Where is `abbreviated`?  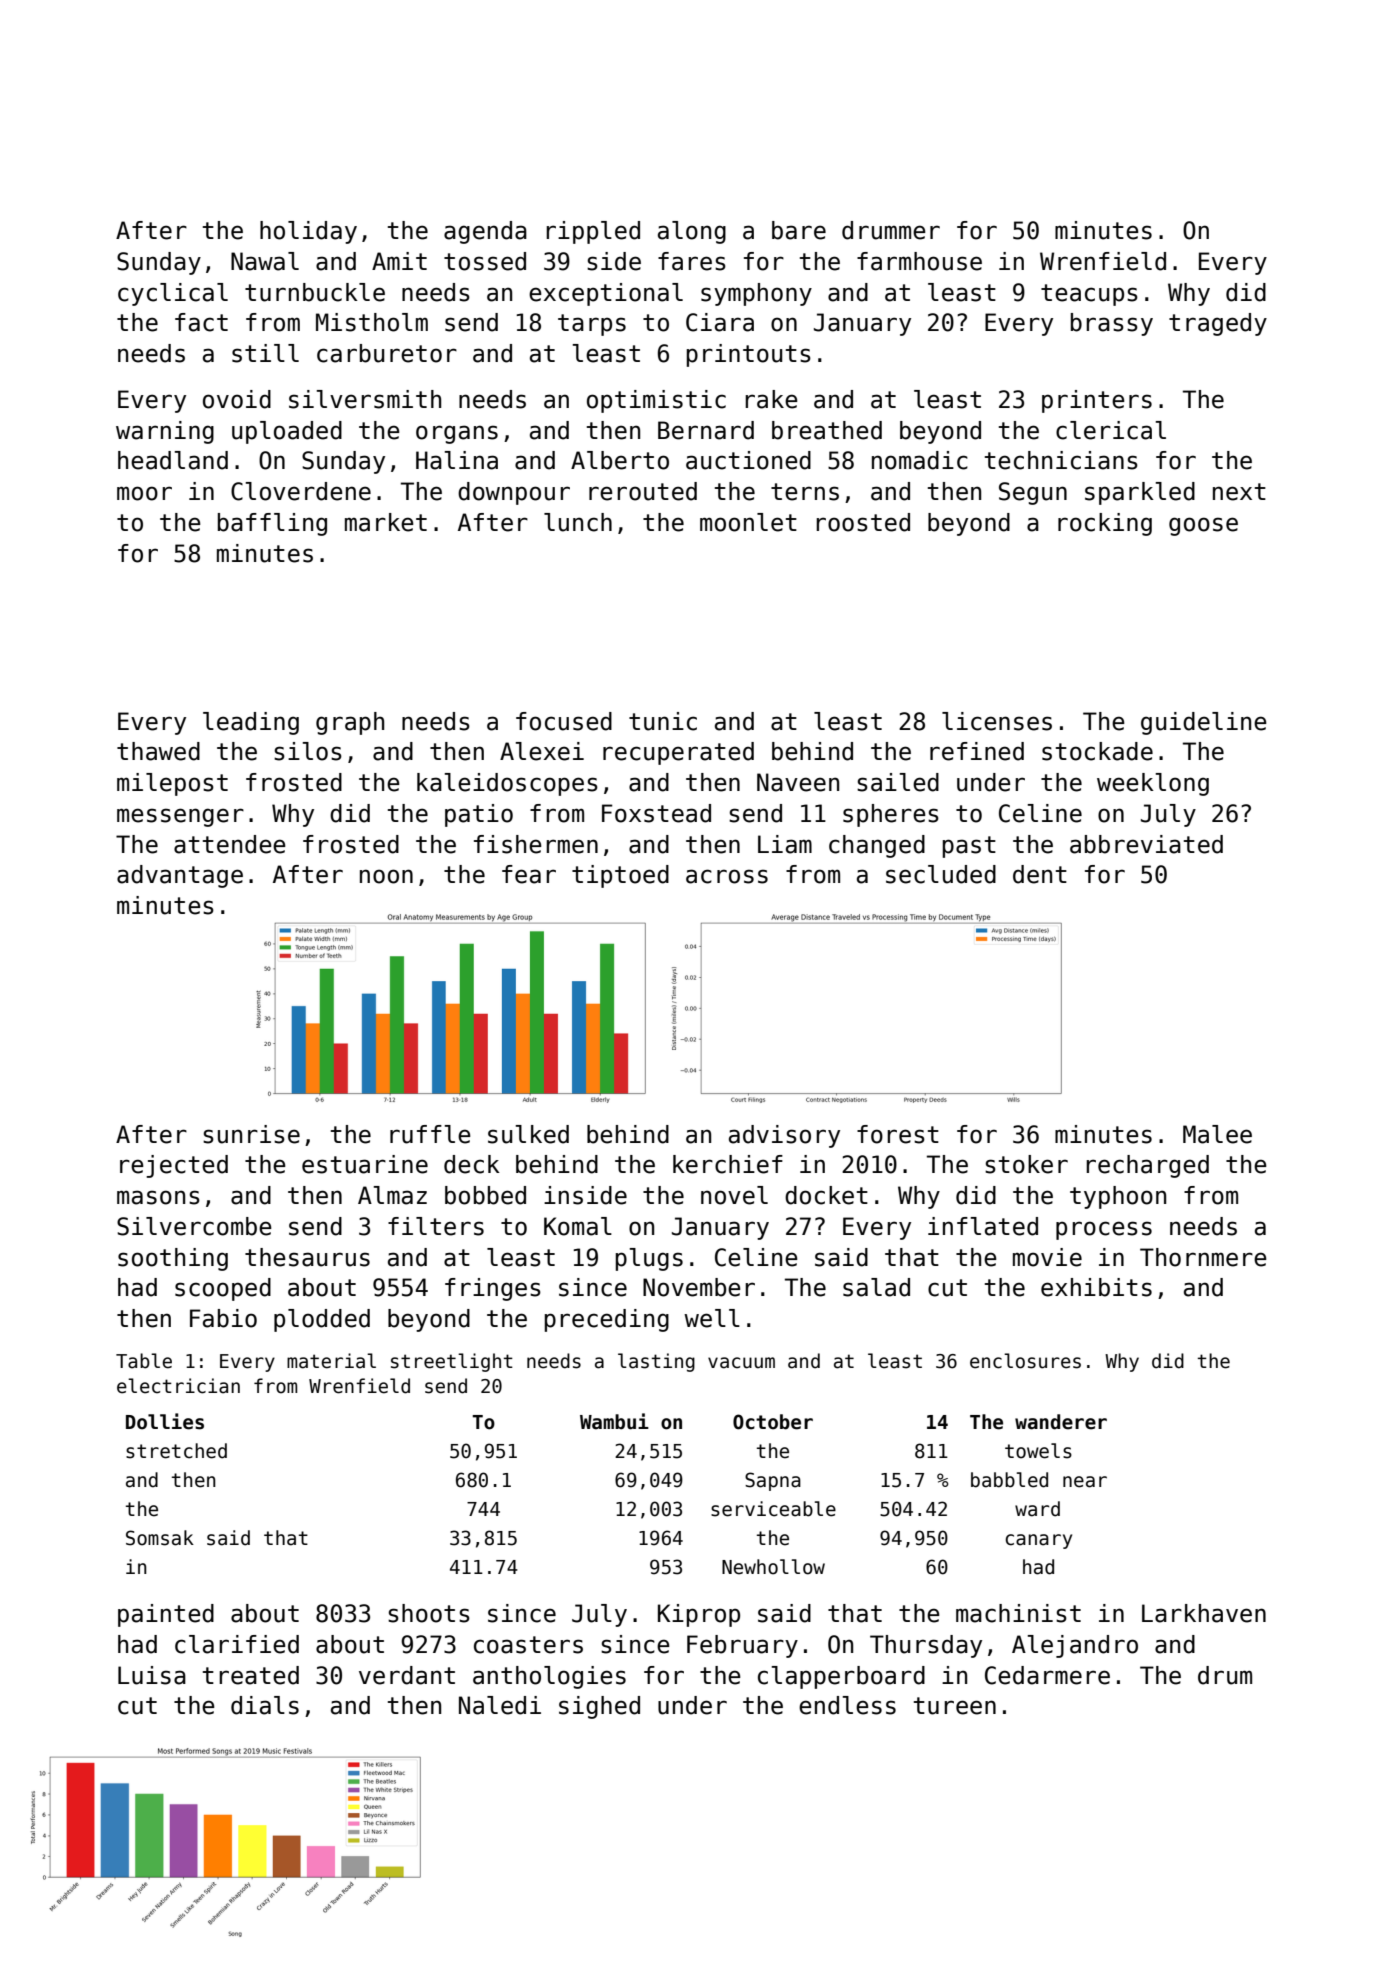 abbreviated is located at coordinates (1146, 844).
